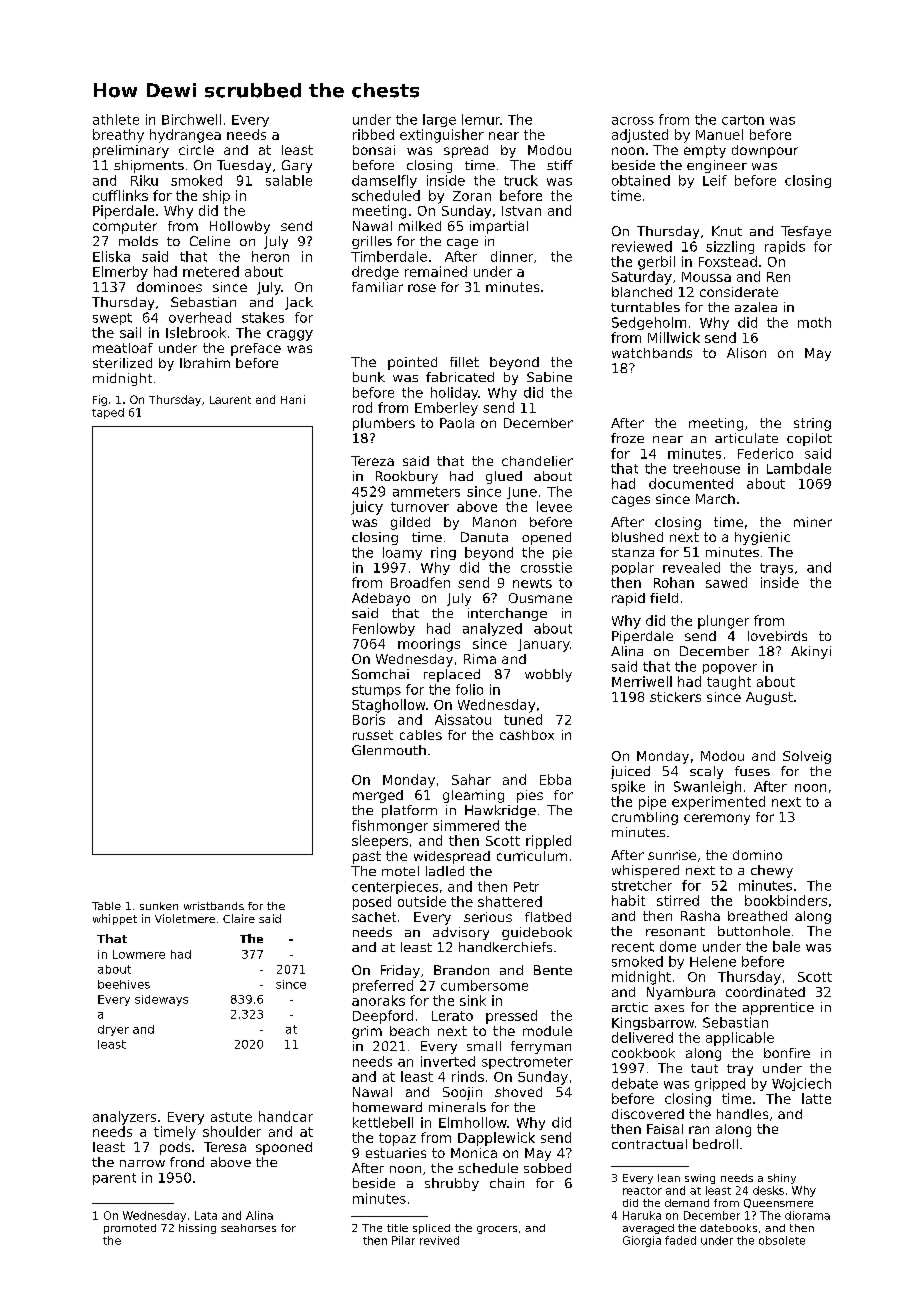  Describe the element at coordinates (248, 1228) in the screenshot. I see `seahorses` at that location.
